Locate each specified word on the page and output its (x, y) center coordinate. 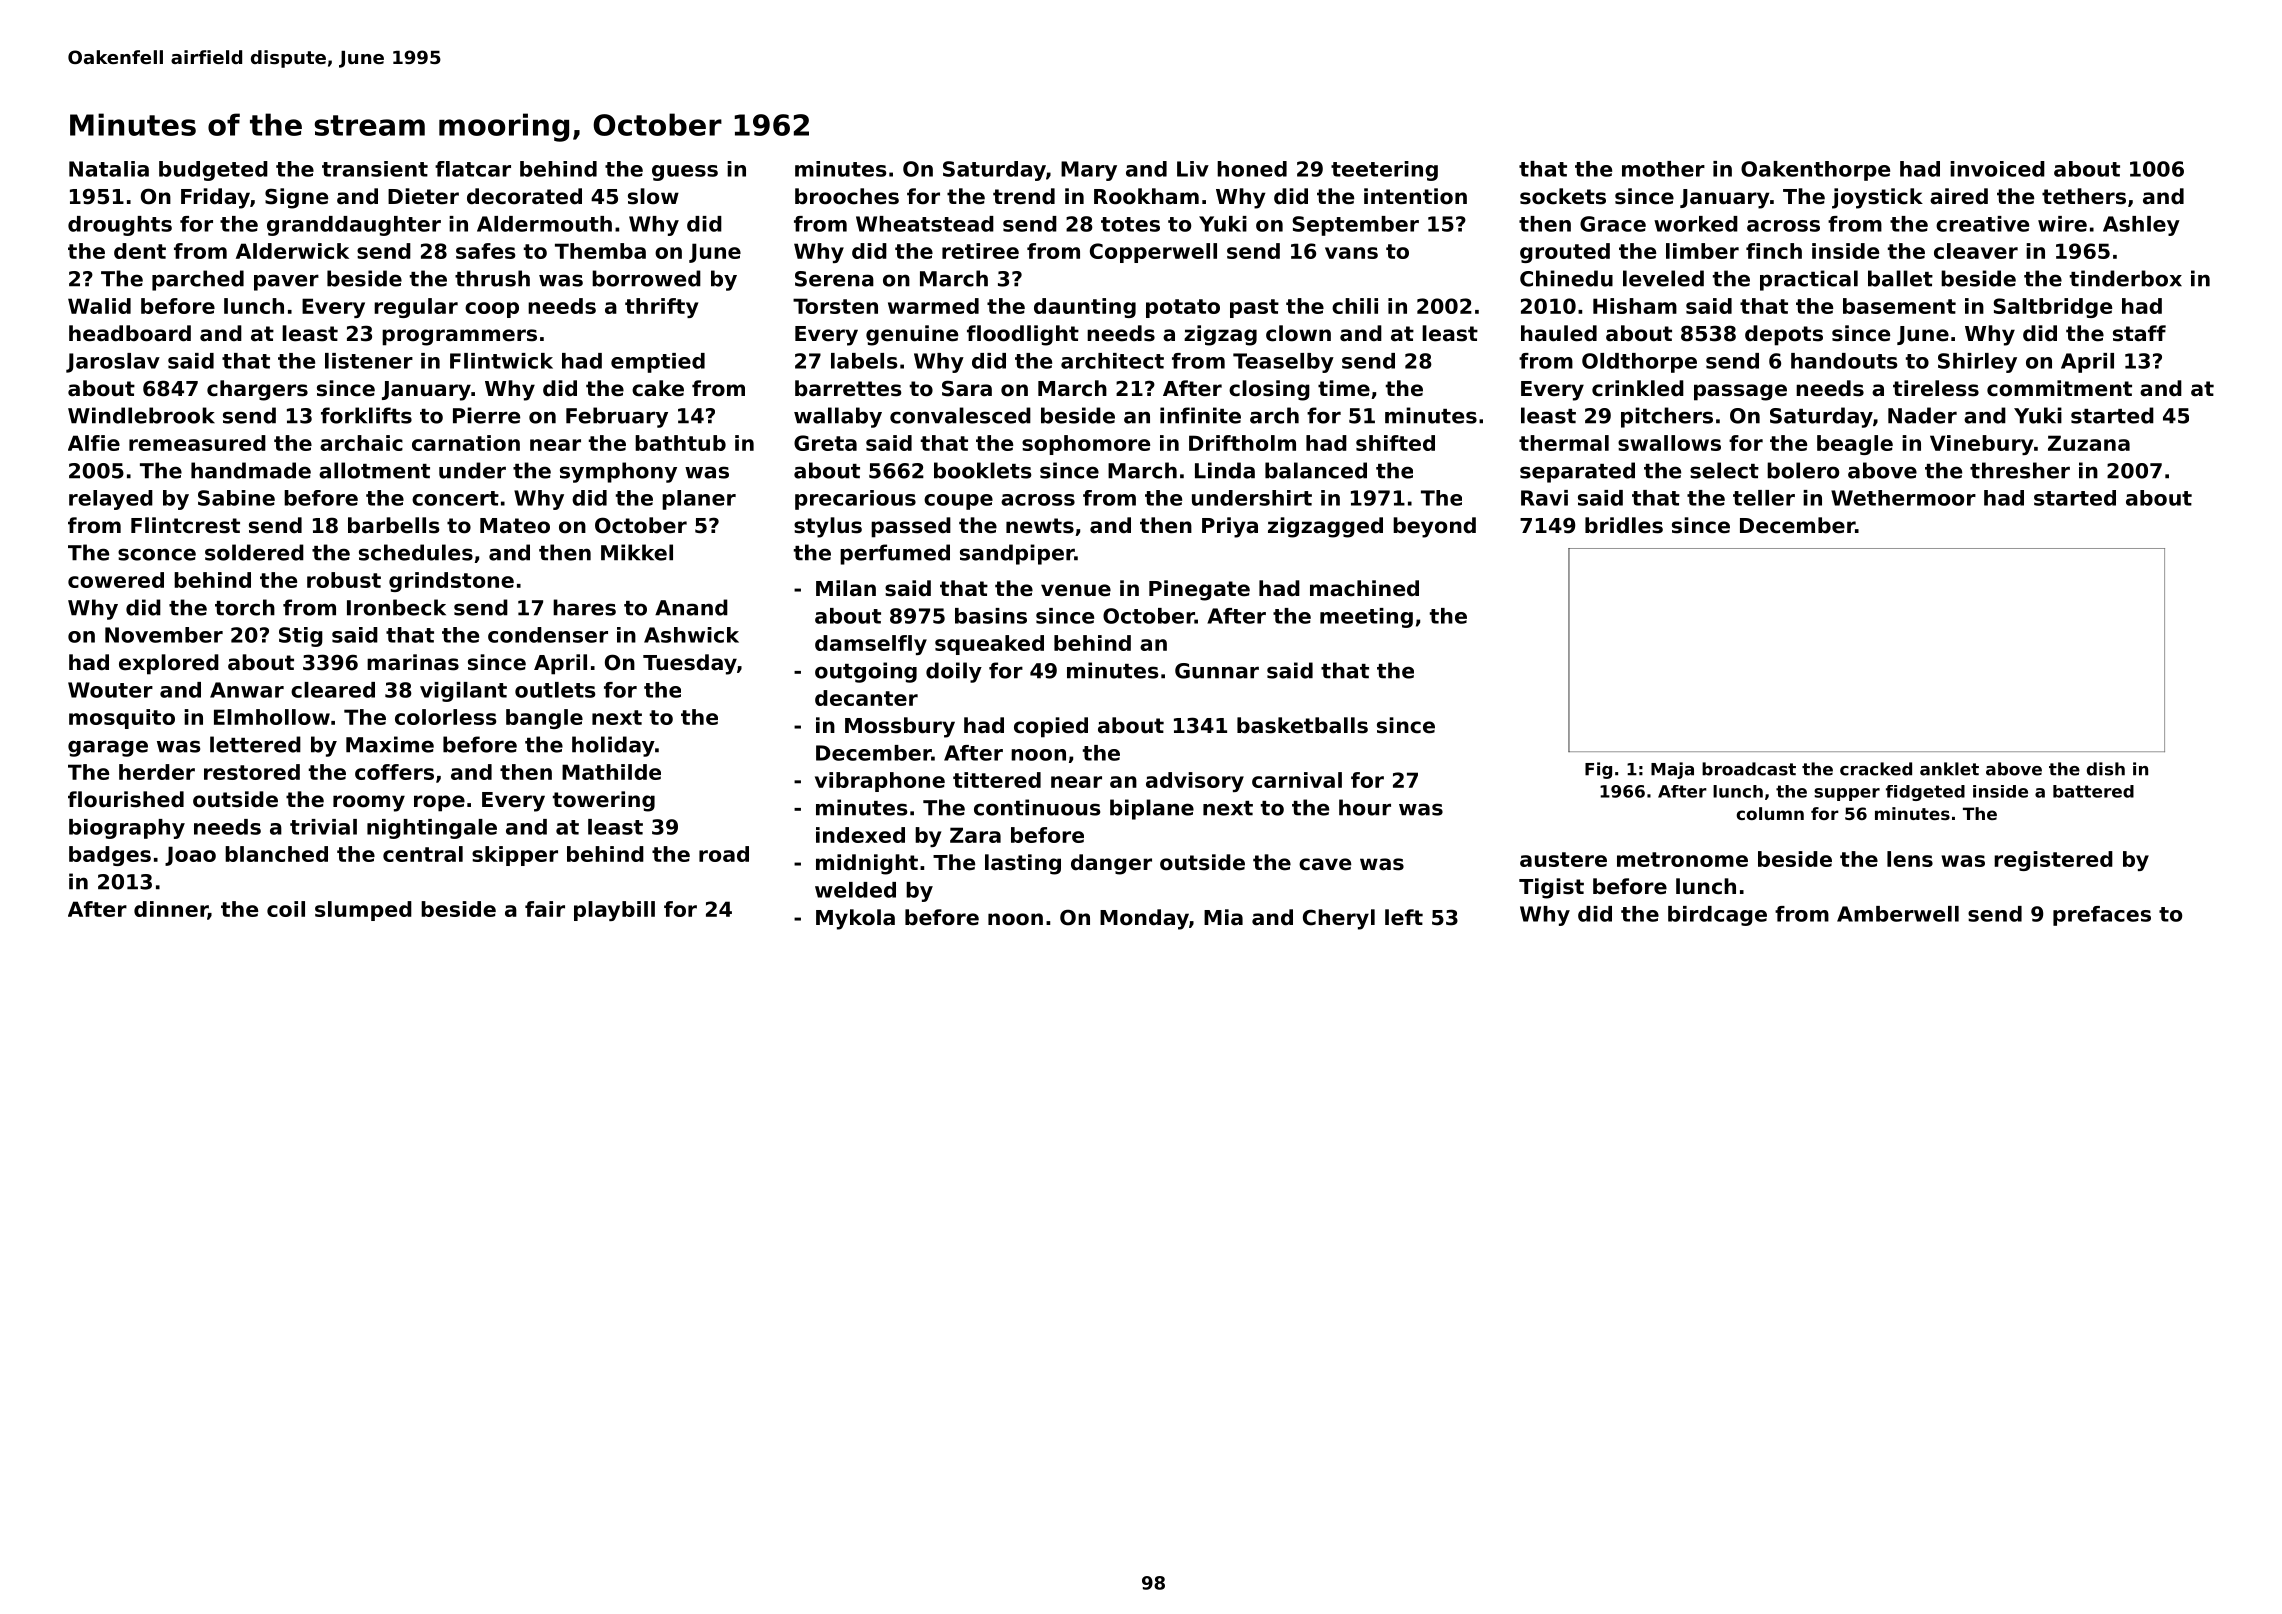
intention (1415, 196)
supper (1847, 794)
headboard (130, 333)
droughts (120, 226)
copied (1051, 727)
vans (1351, 253)
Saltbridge (2053, 308)
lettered (255, 744)
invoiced (1997, 169)
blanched (276, 854)
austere (1563, 859)
